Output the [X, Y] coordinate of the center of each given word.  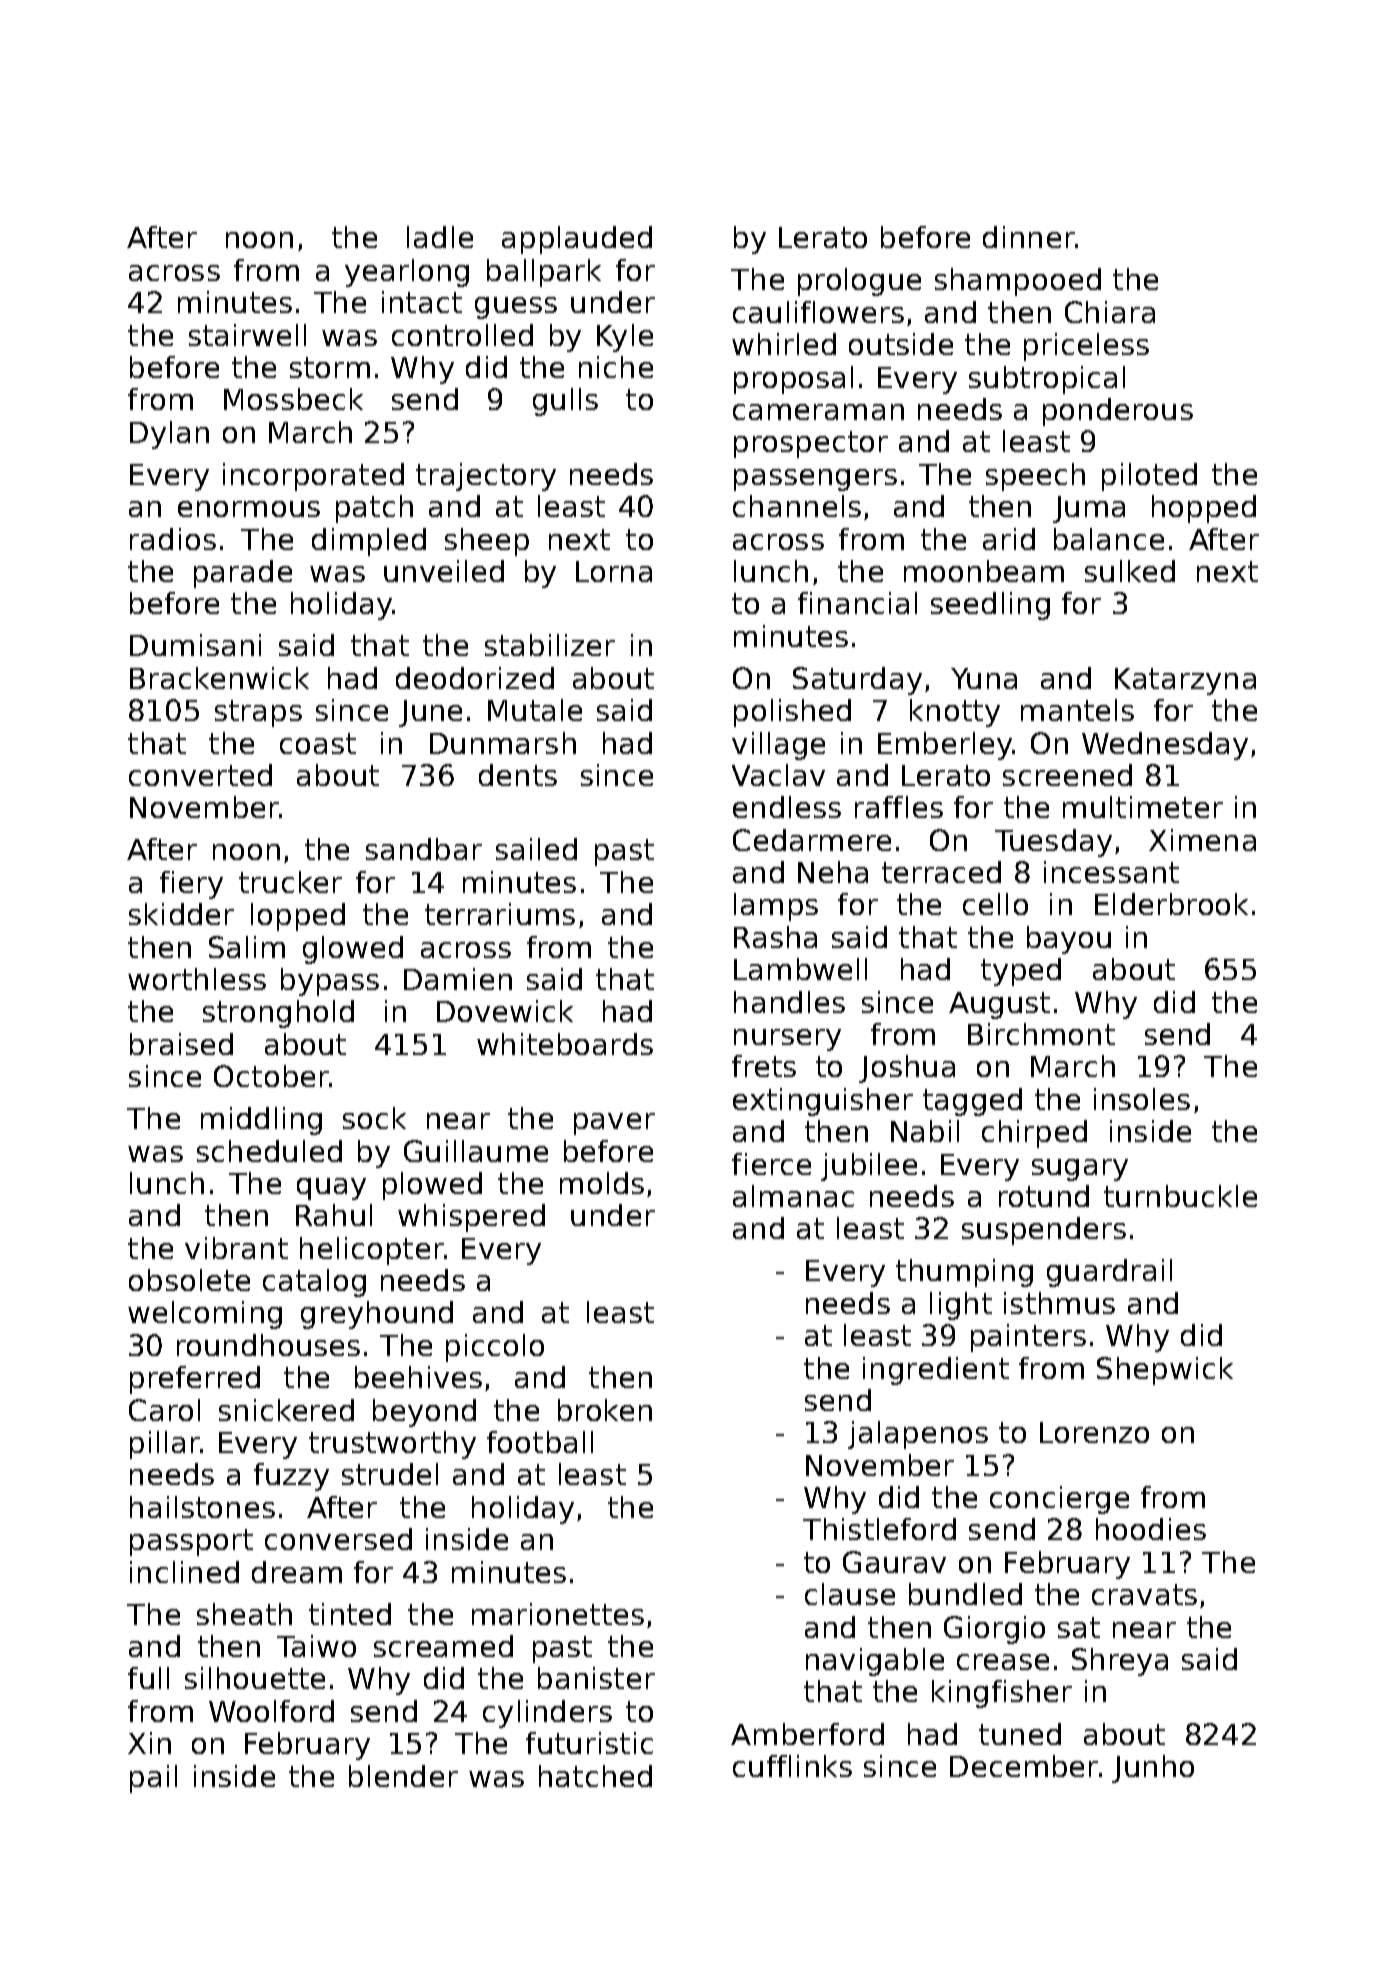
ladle [440, 237]
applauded [577, 240]
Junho [1153, 1769]
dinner [1029, 237]
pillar [165, 1445]
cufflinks [792, 1766]
